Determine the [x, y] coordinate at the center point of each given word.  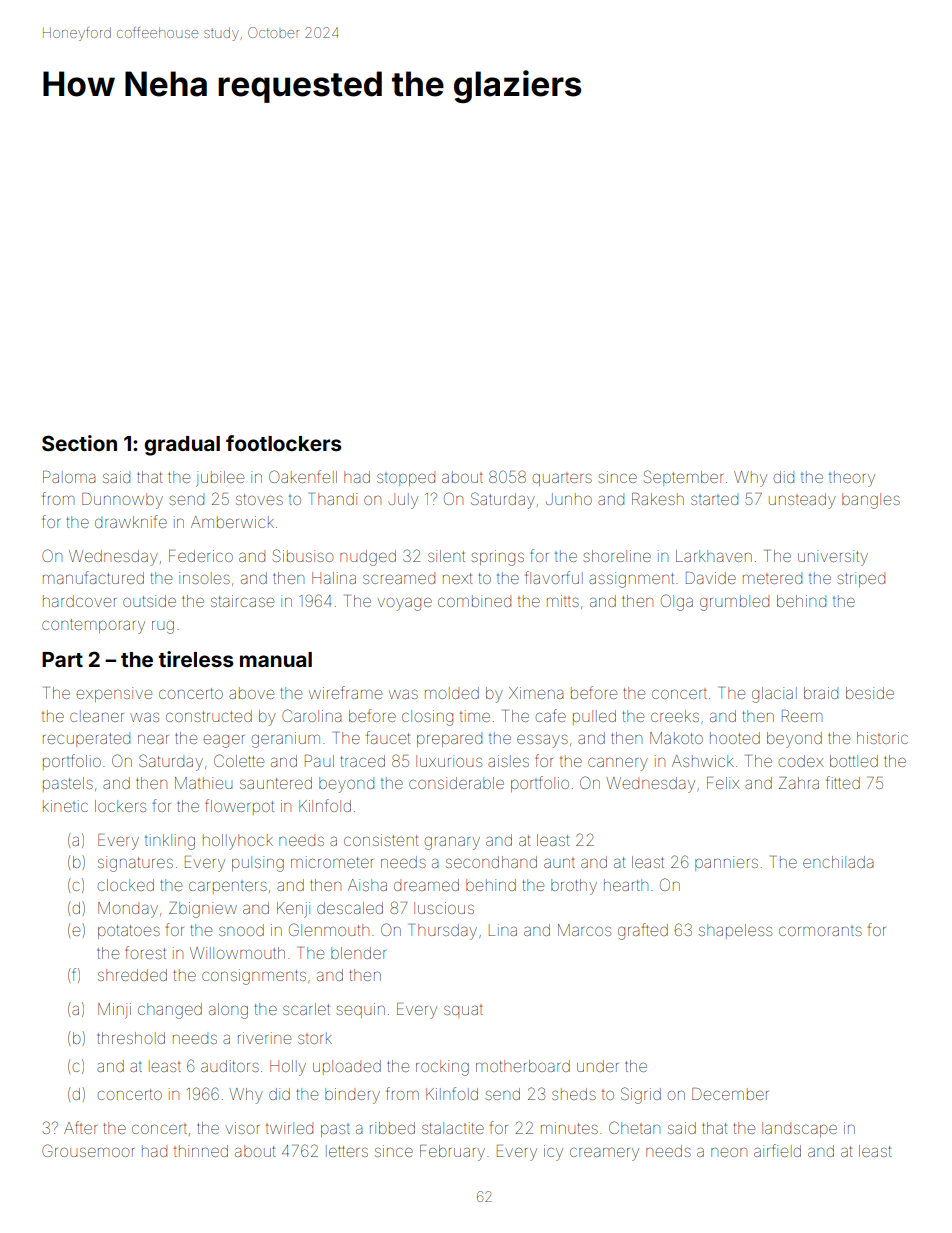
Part [62, 659]
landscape [799, 1129]
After [80, 1127]
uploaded [347, 1067]
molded [452, 693]
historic [882, 738]
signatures [135, 864]
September [683, 478]
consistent [381, 840]
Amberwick [232, 522]
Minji [114, 1011]
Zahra [799, 783]
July [403, 501]
